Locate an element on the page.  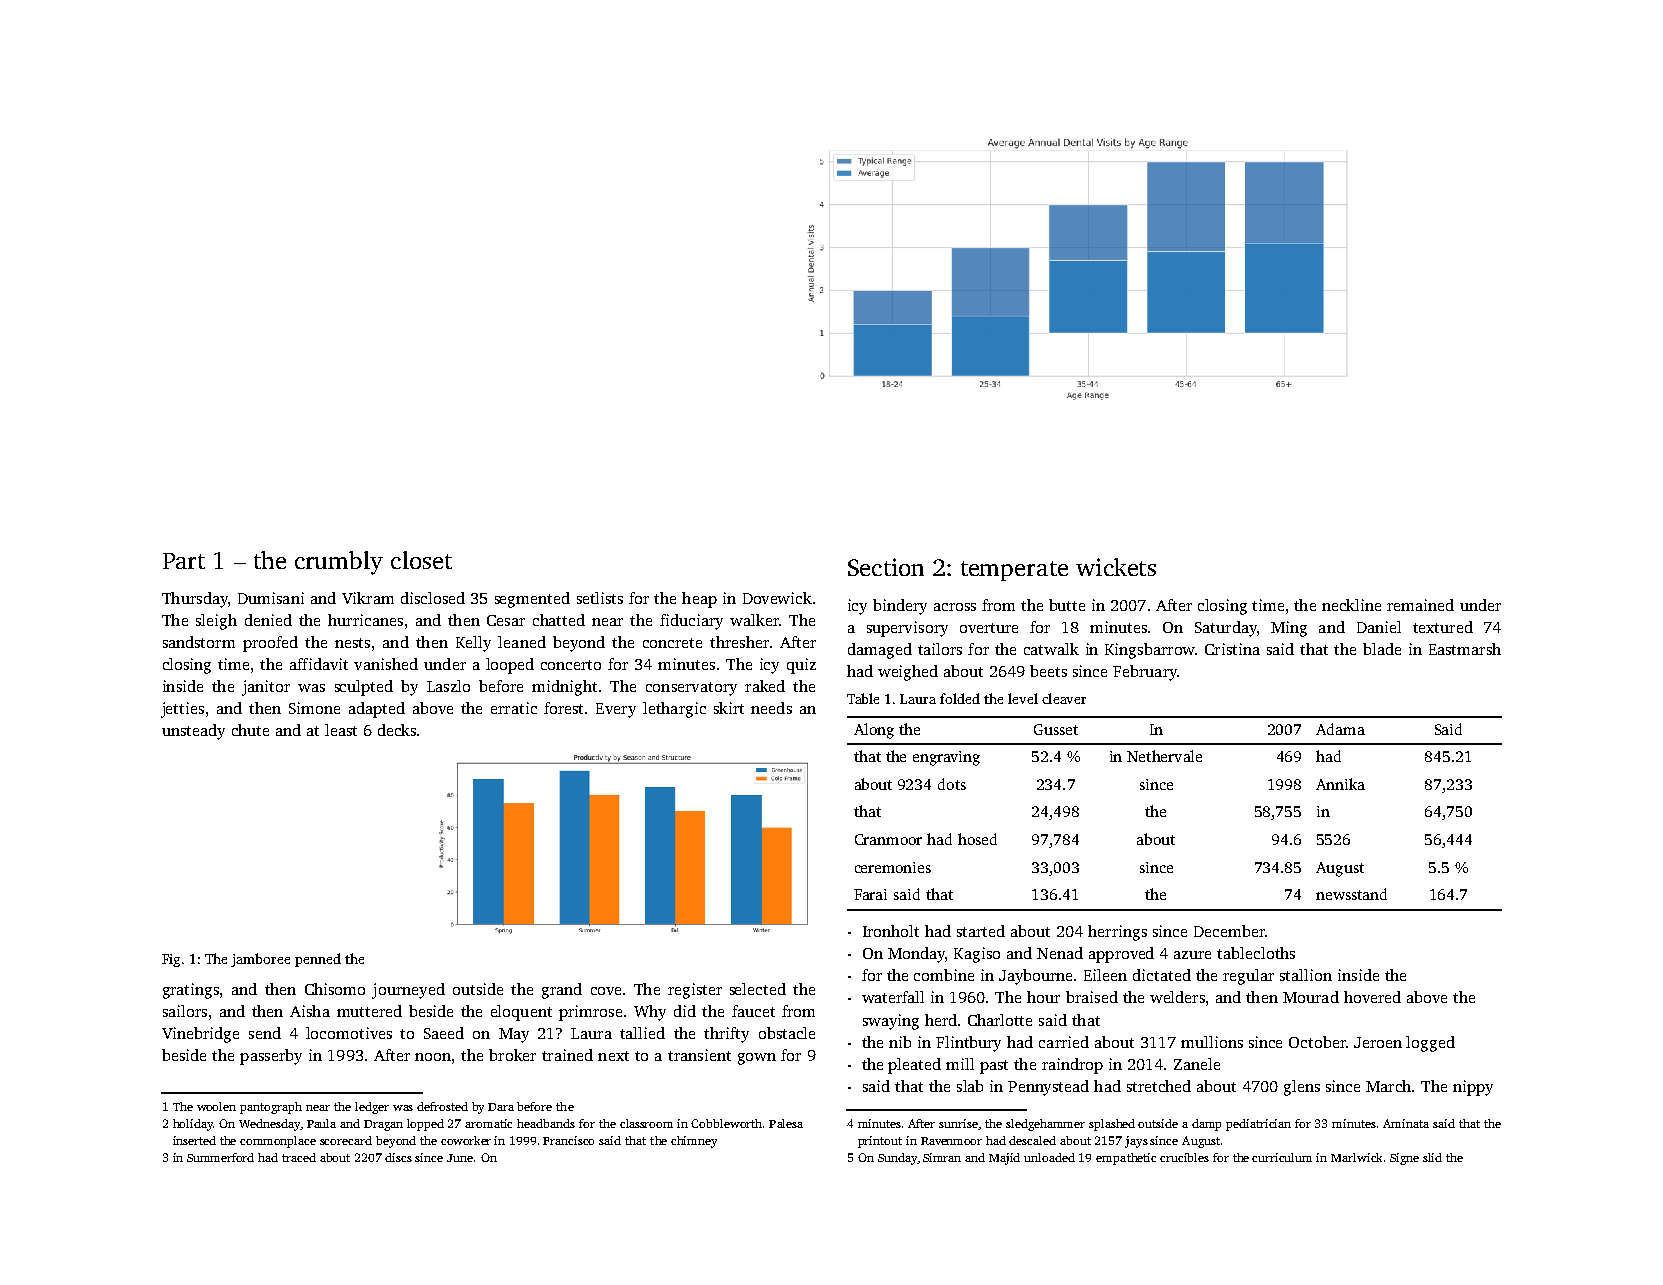
defrosted is located at coordinates (442, 1106).
